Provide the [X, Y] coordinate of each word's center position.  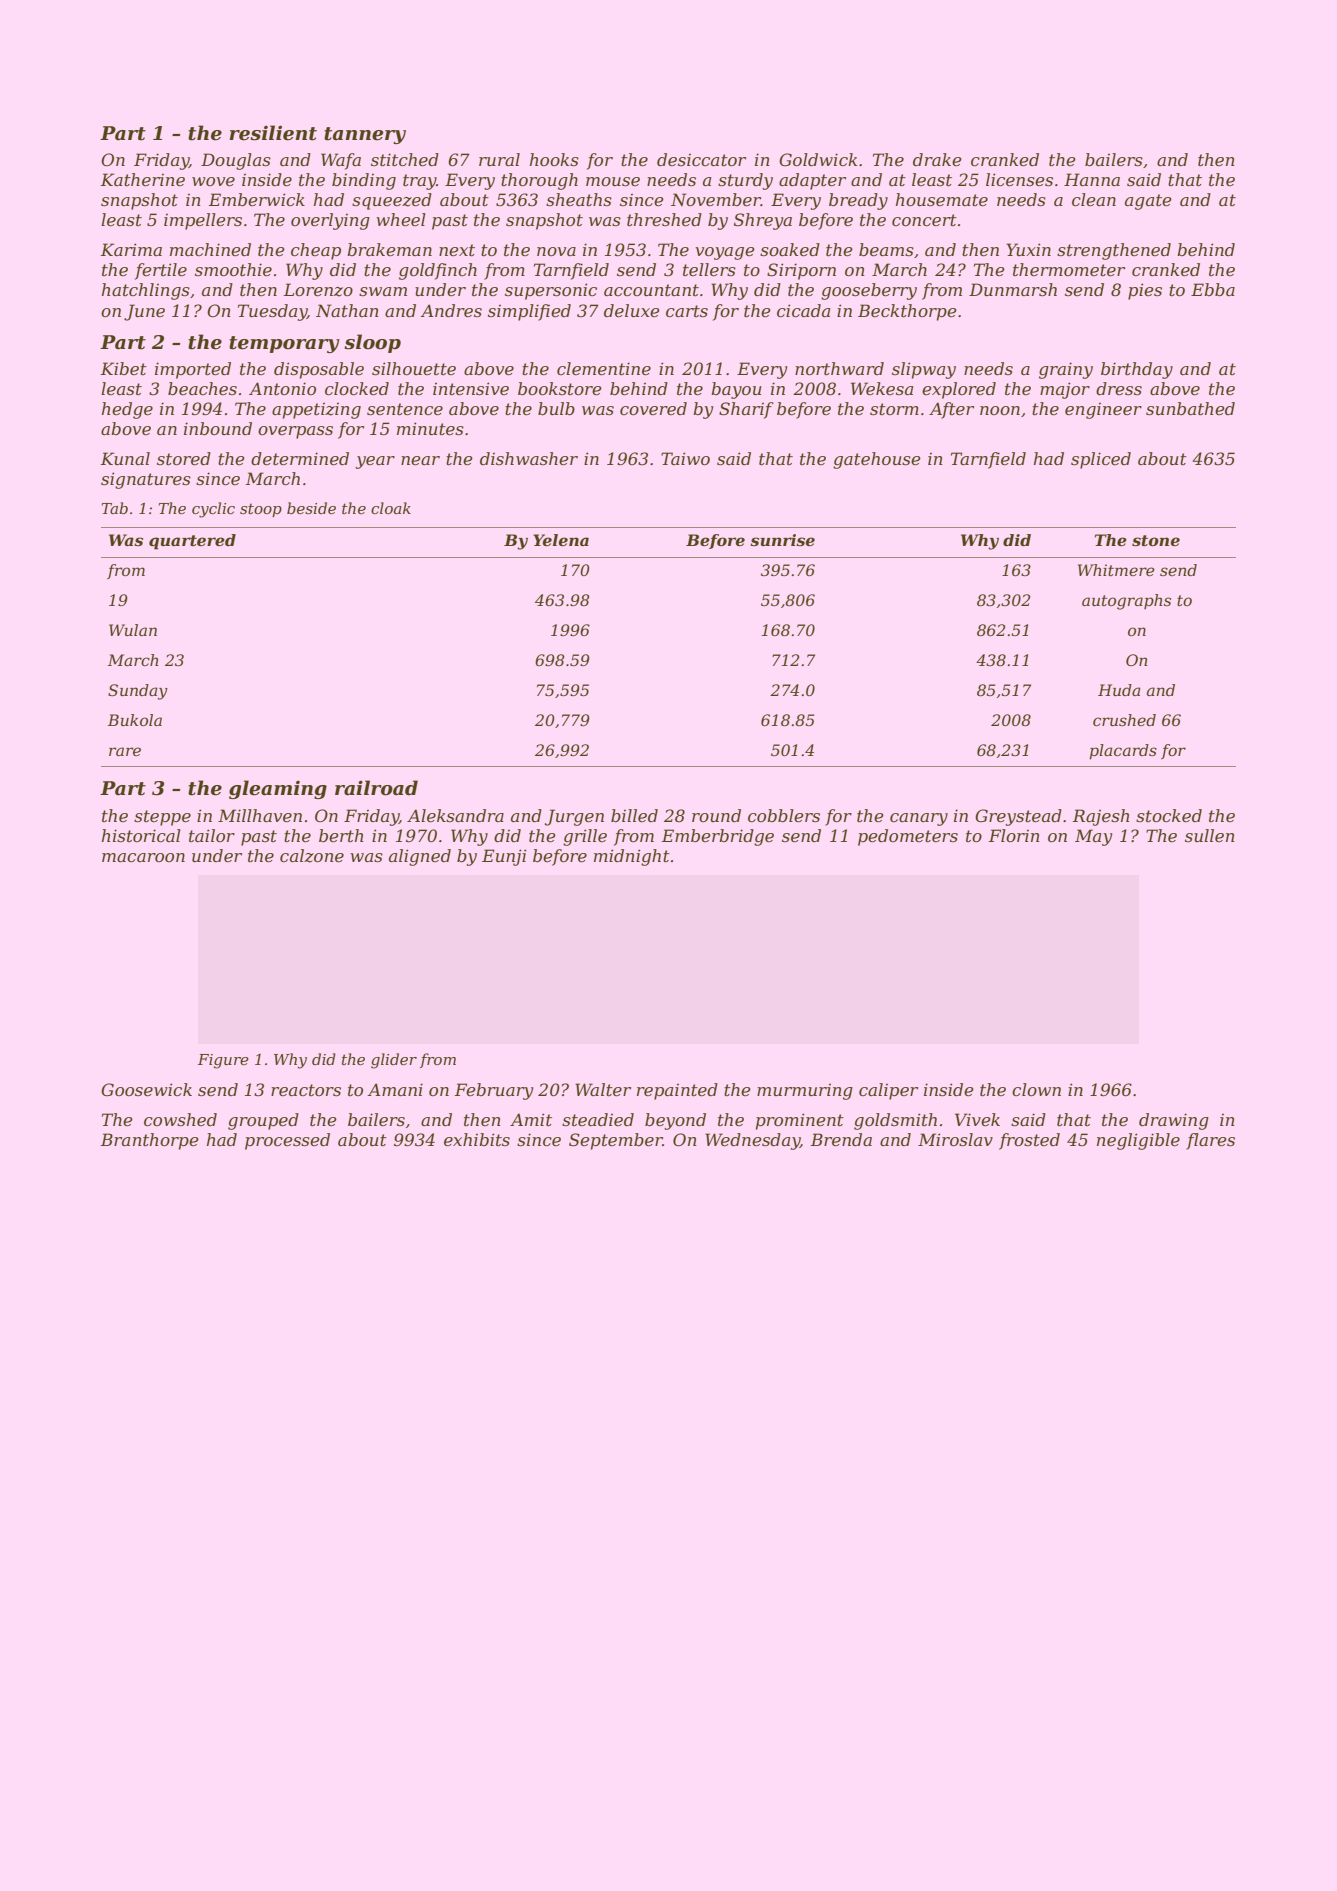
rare [125, 751]
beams [886, 249]
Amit [531, 1119]
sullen [1210, 835]
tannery [365, 135]
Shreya [763, 221]
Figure [223, 1061]
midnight [632, 857]
